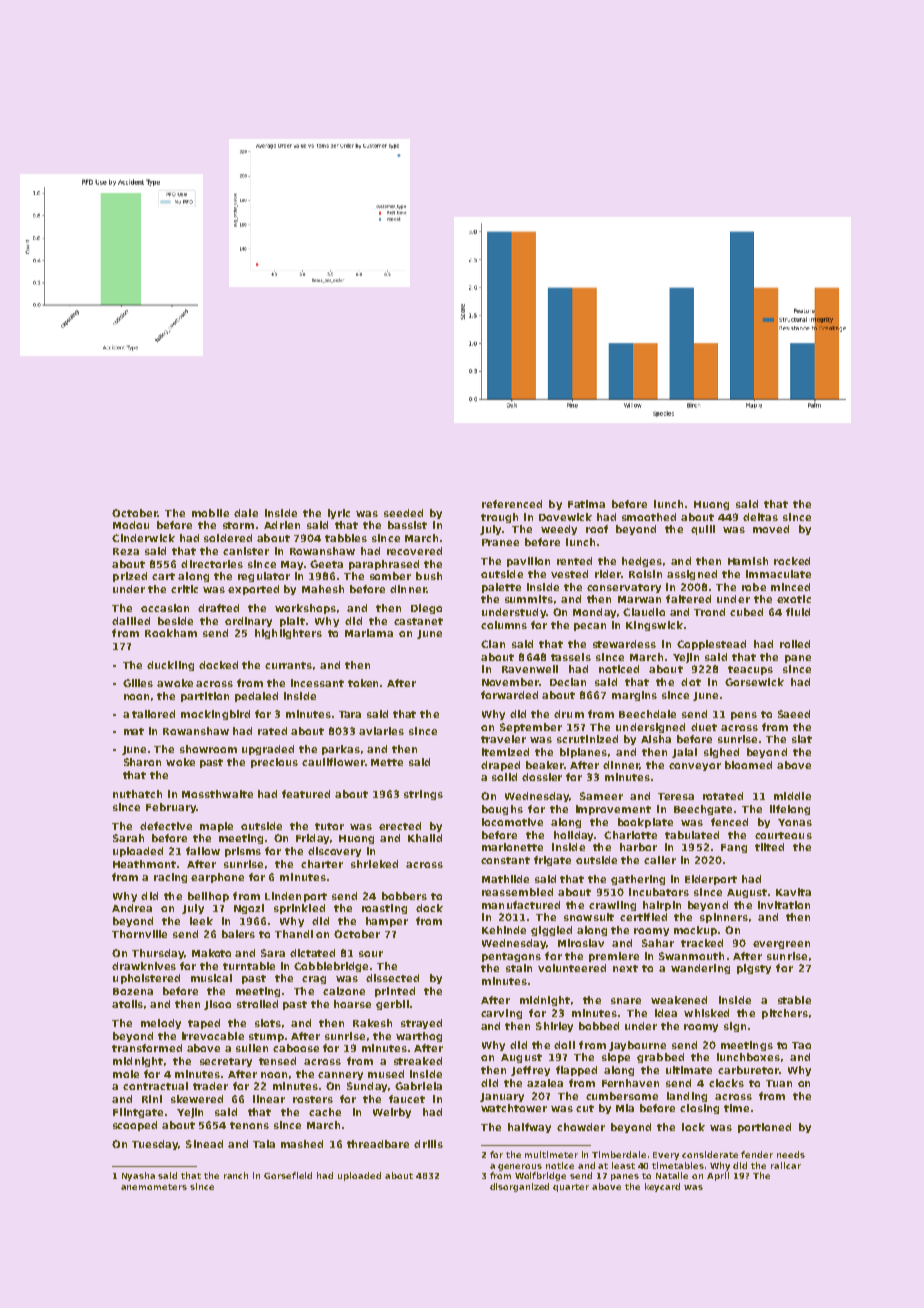  What do you see at coordinates (217, 794) in the screenshot?
I see `Mossthwaite` at bounding box center [217, 794].
